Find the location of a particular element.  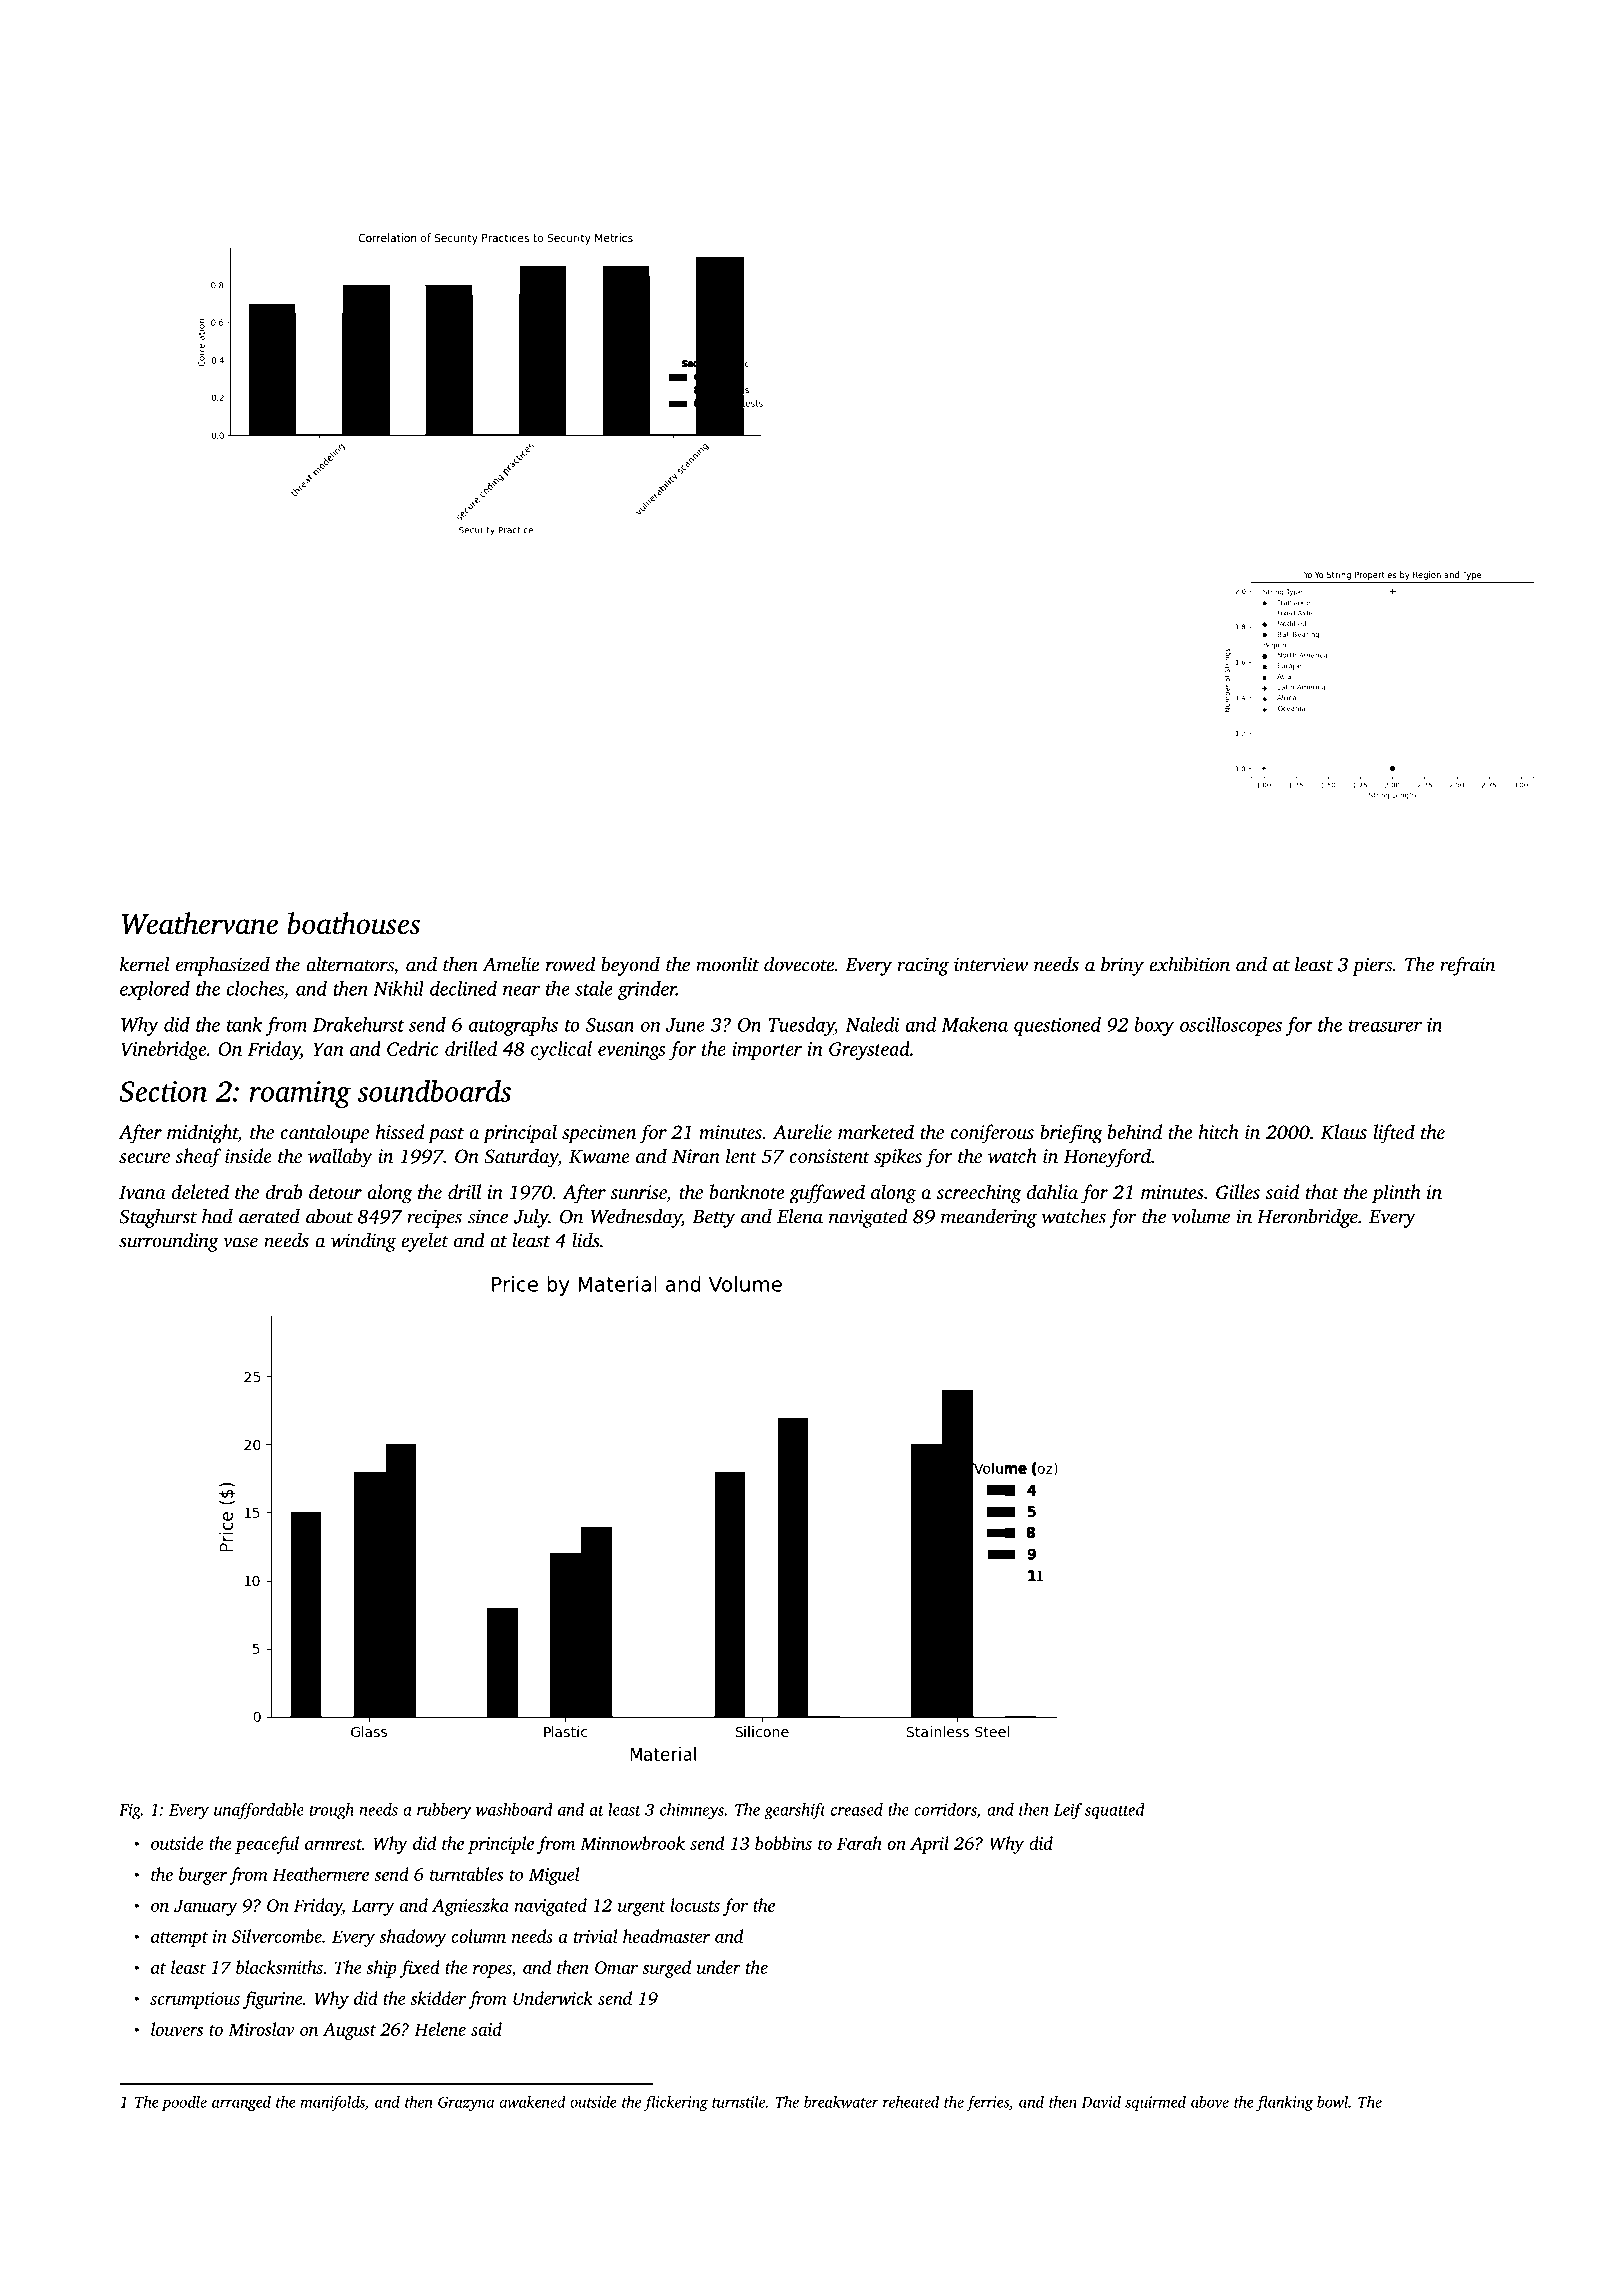

exhibition is located at coordinates (1189, 964).
